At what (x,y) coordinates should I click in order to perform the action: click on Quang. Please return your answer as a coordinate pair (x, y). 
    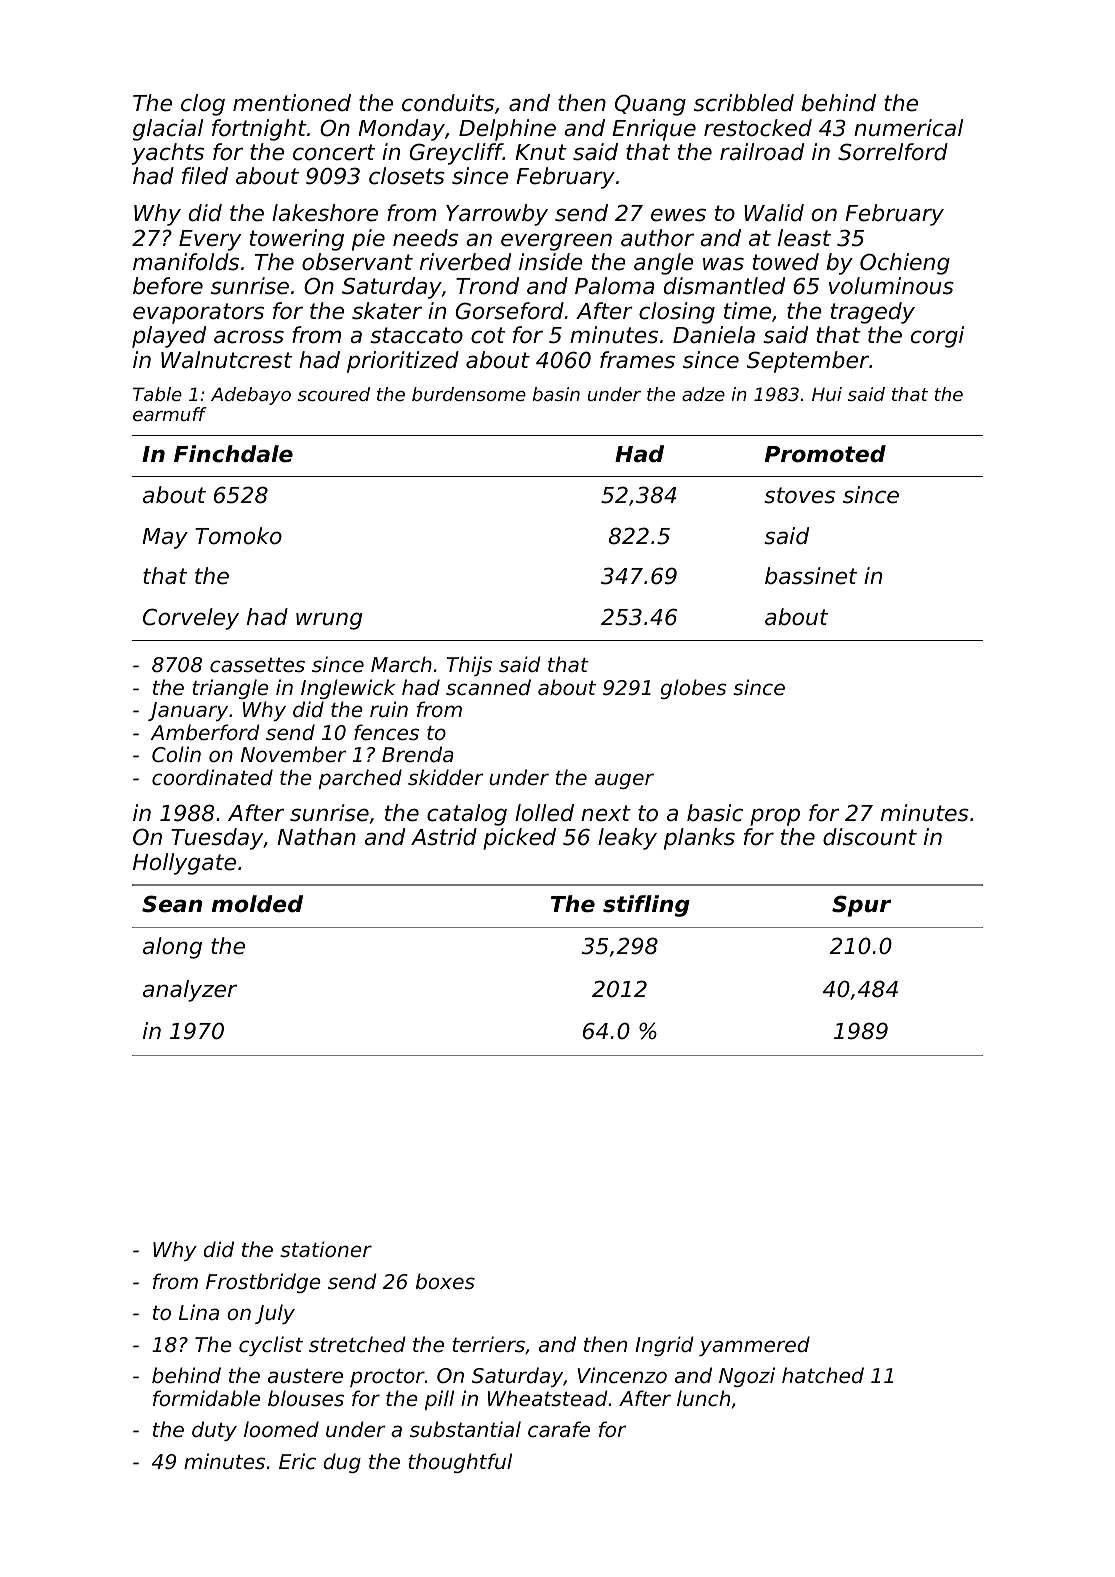
    Looking at the image, I should click on (650, 105).
